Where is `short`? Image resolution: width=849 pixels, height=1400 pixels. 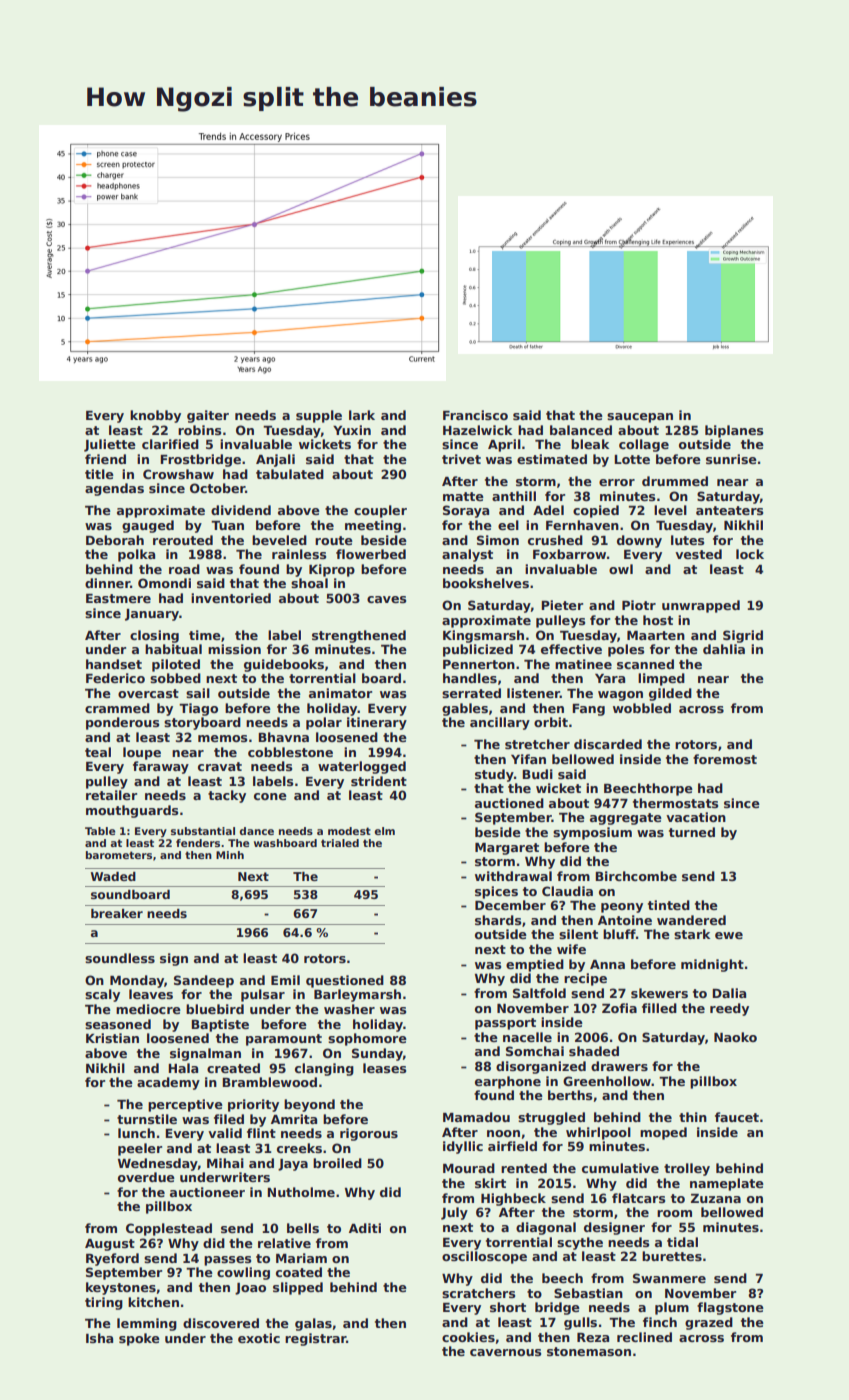
short is located at coordinates (508, 1307).
